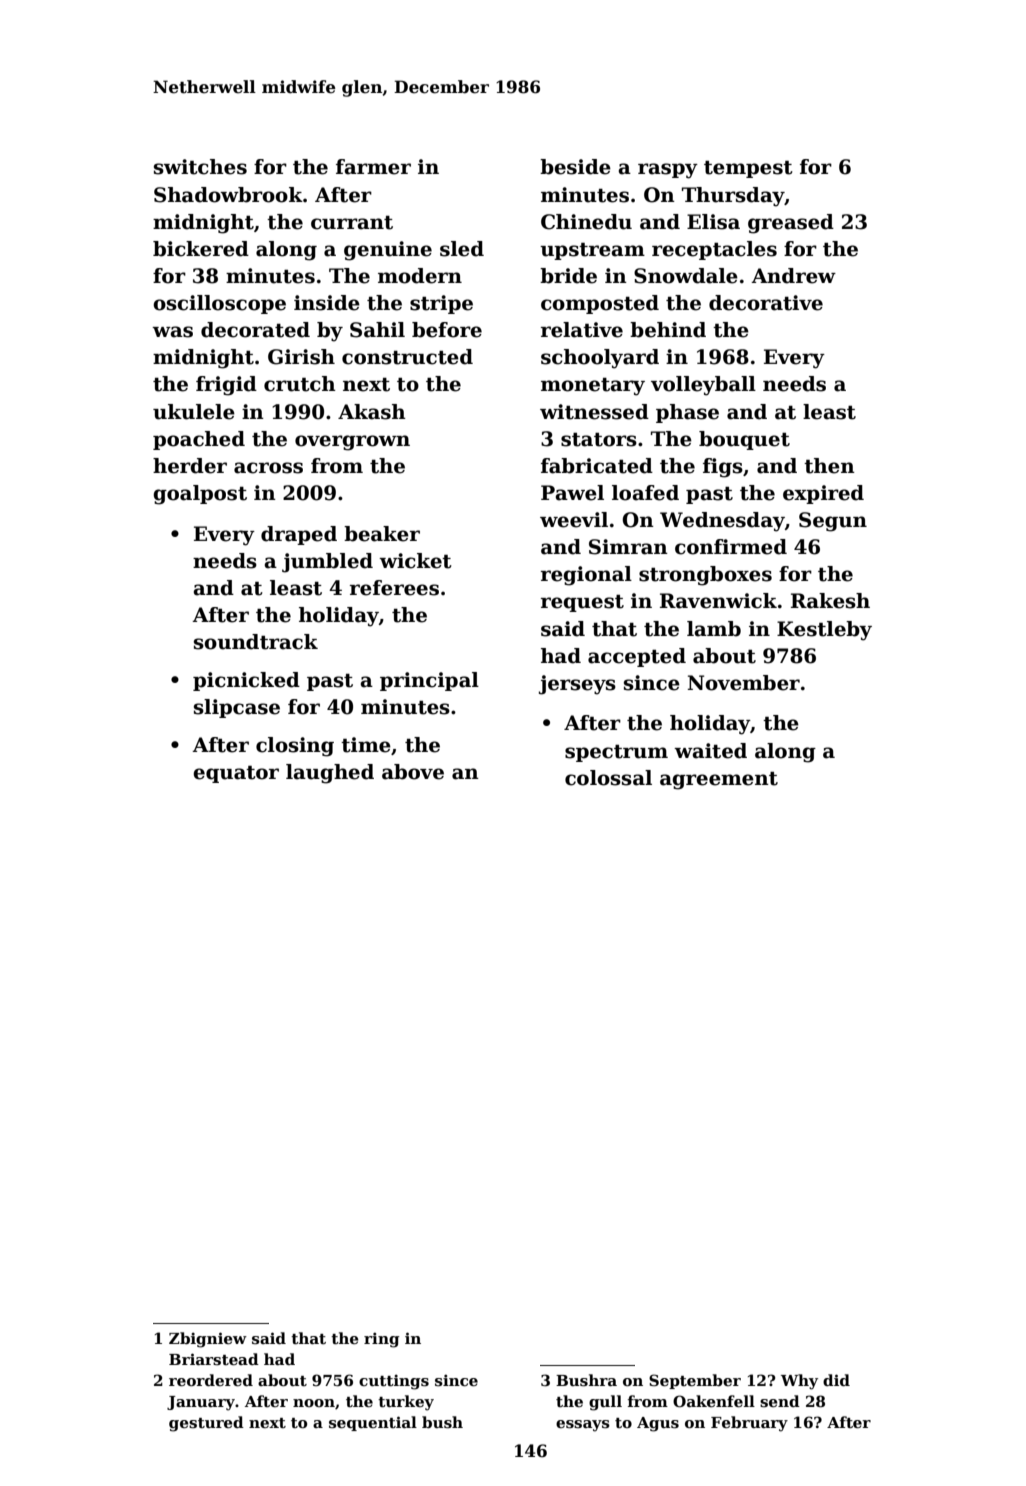 This screenshot has width=1026, height=1486. I want to click on colossal, so click(608, 778).
